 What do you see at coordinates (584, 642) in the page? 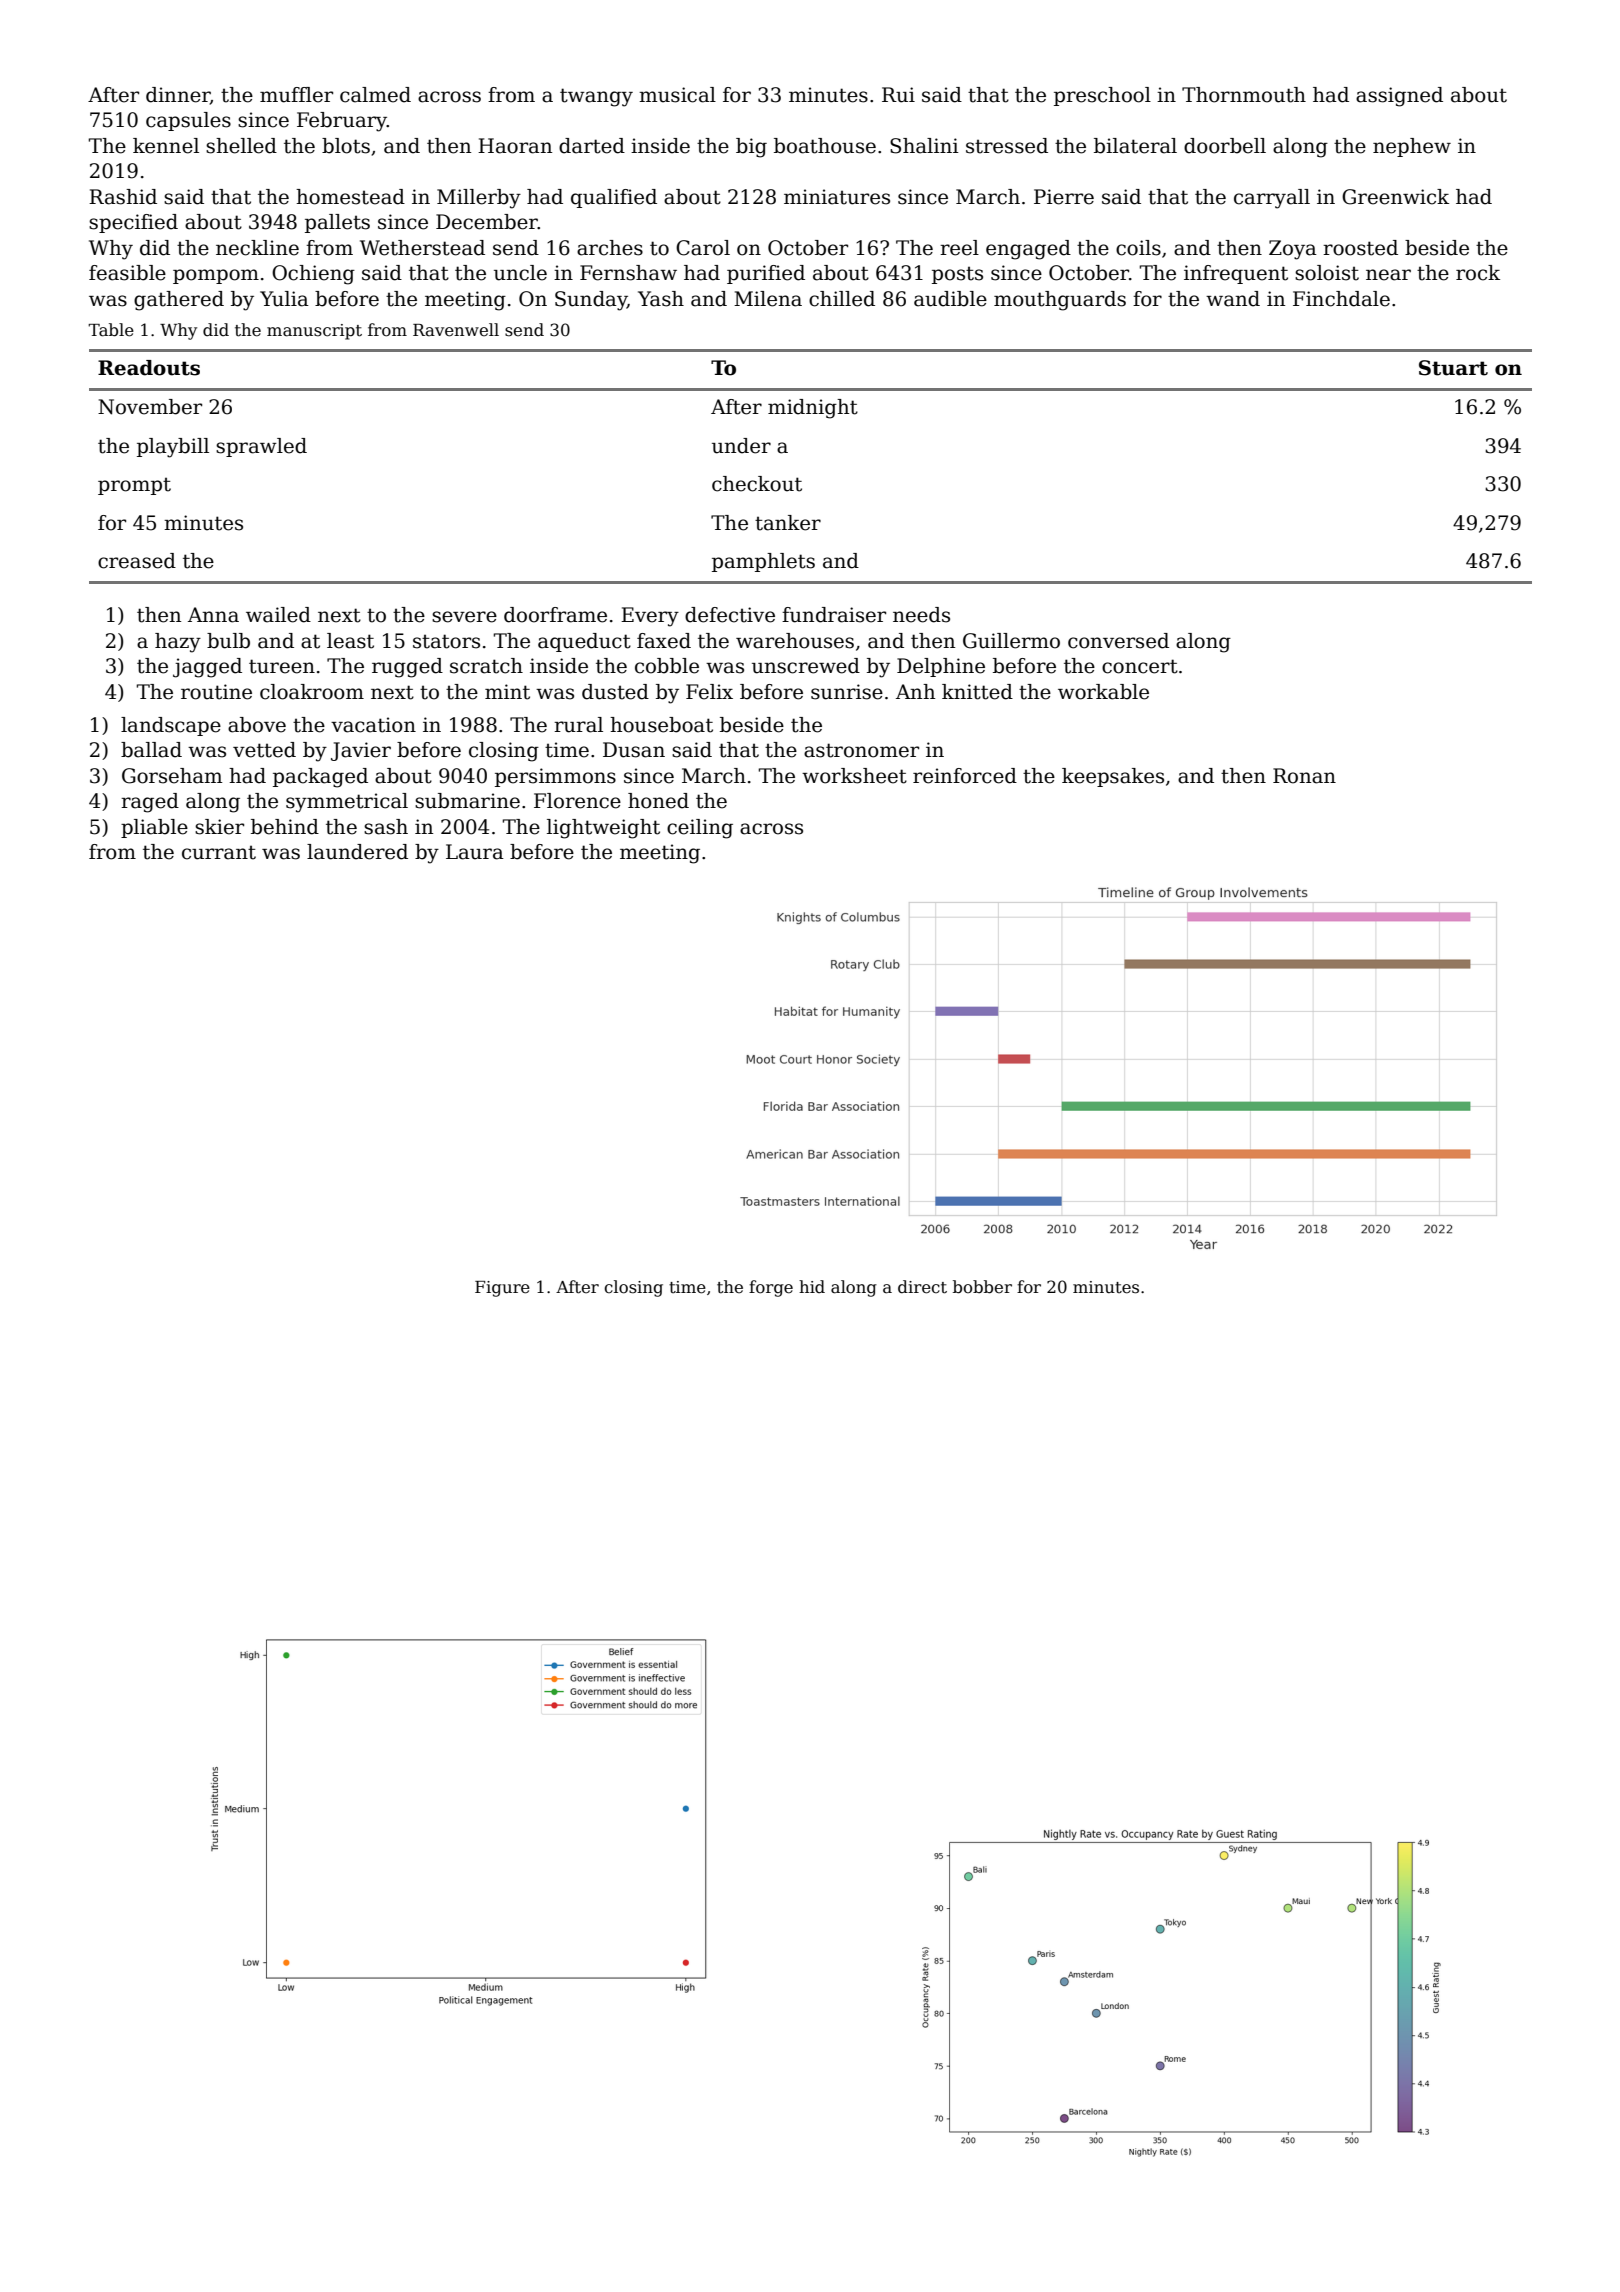
I see `aqueduct` at bounding box center [584, 642].
